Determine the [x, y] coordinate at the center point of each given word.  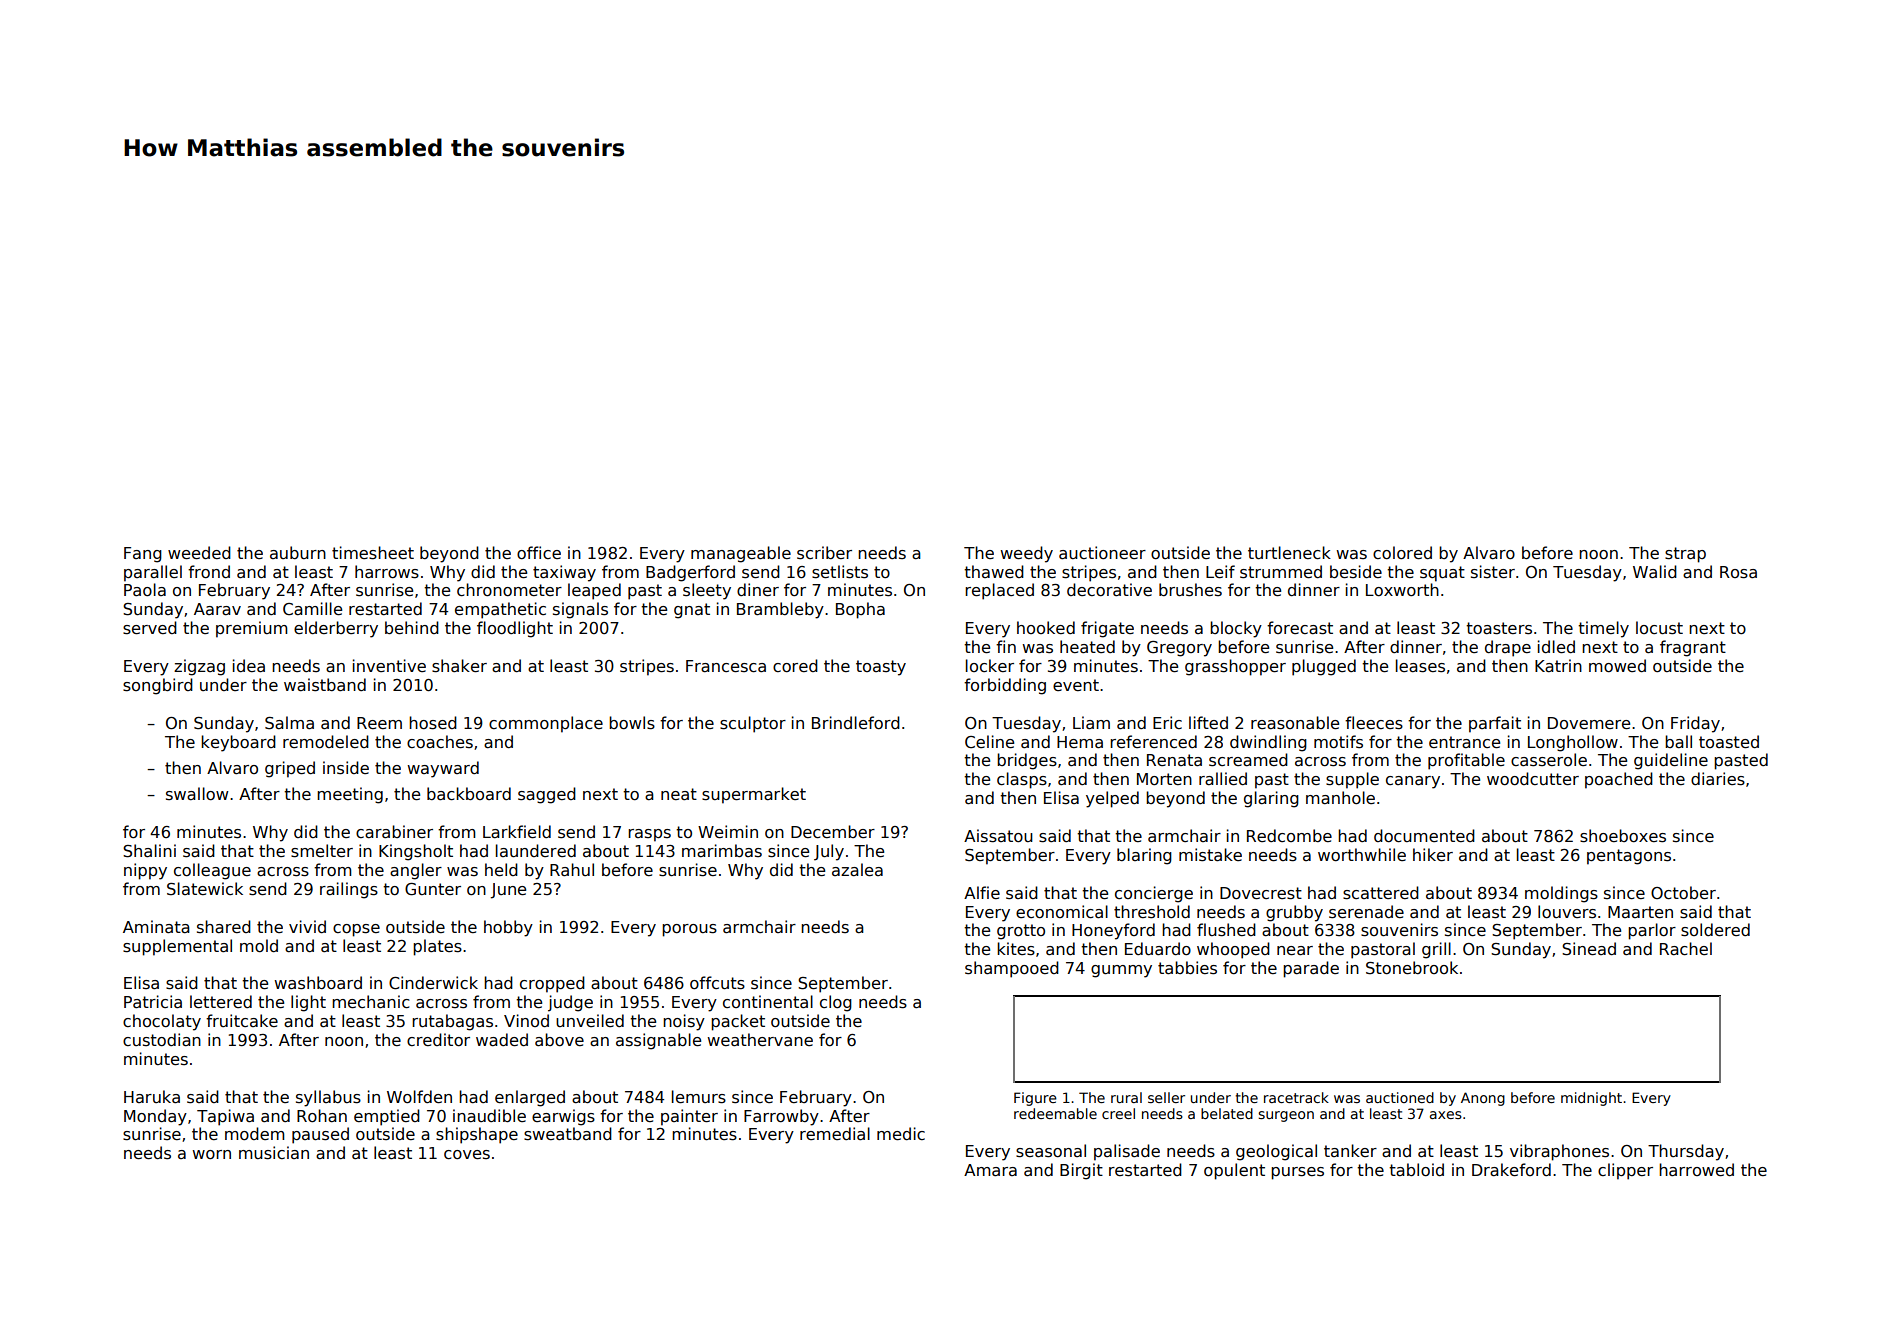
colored [1402, 552]
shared [224, 927]
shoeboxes [1623, 836]
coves [467, 1154]
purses [1297, 1173]
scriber [824, 553]
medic [901, 1133]
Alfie [982, 892]
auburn [298, 552]
